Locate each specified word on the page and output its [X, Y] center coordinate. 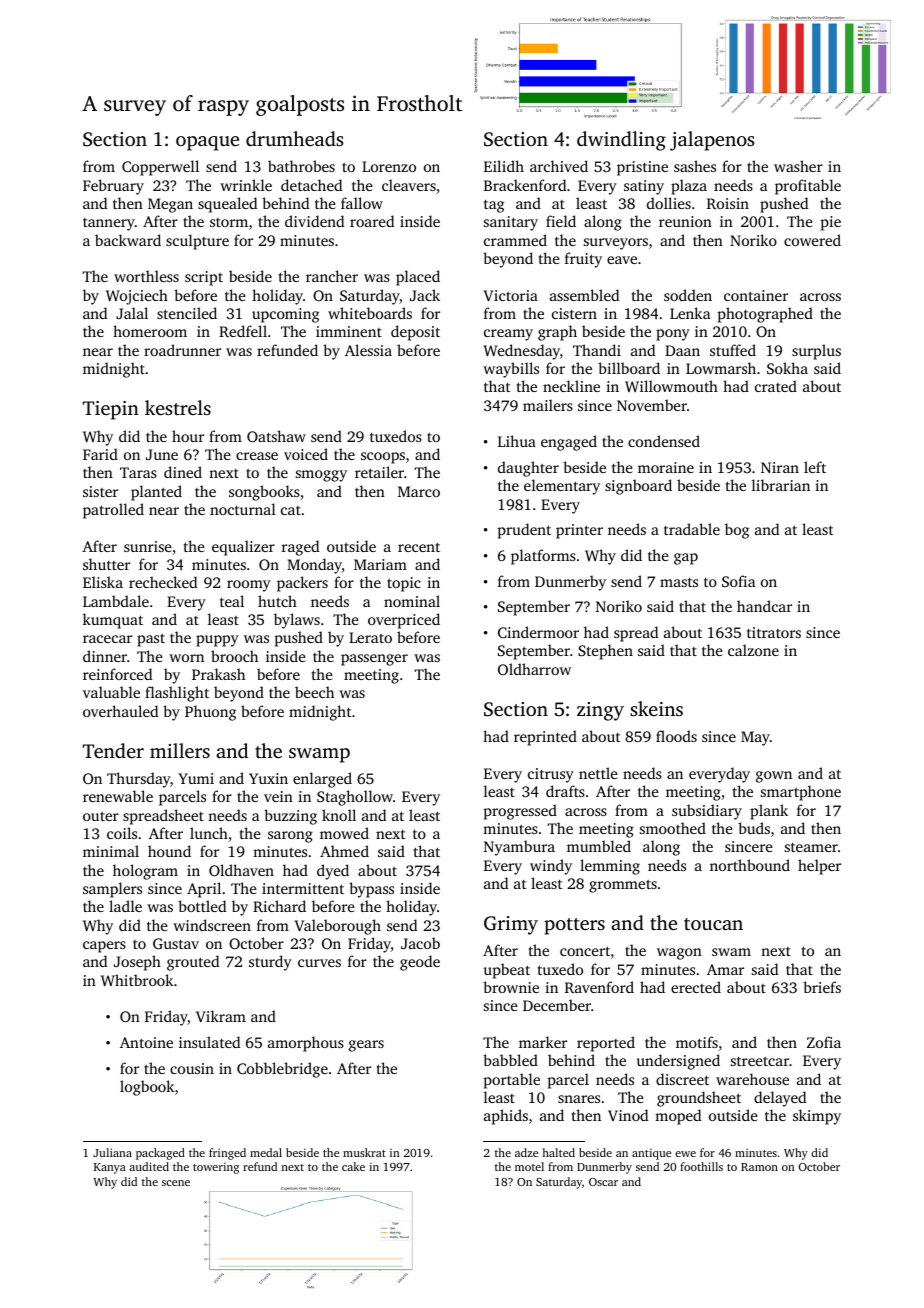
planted [156, 493]
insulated [209, 1042]
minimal [111, 851]
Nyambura [519, 848]
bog [737, 531]
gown [774, 777]
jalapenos [712, 141]
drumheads [295, 138]
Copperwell [160, 168]
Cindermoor [538, 632]
